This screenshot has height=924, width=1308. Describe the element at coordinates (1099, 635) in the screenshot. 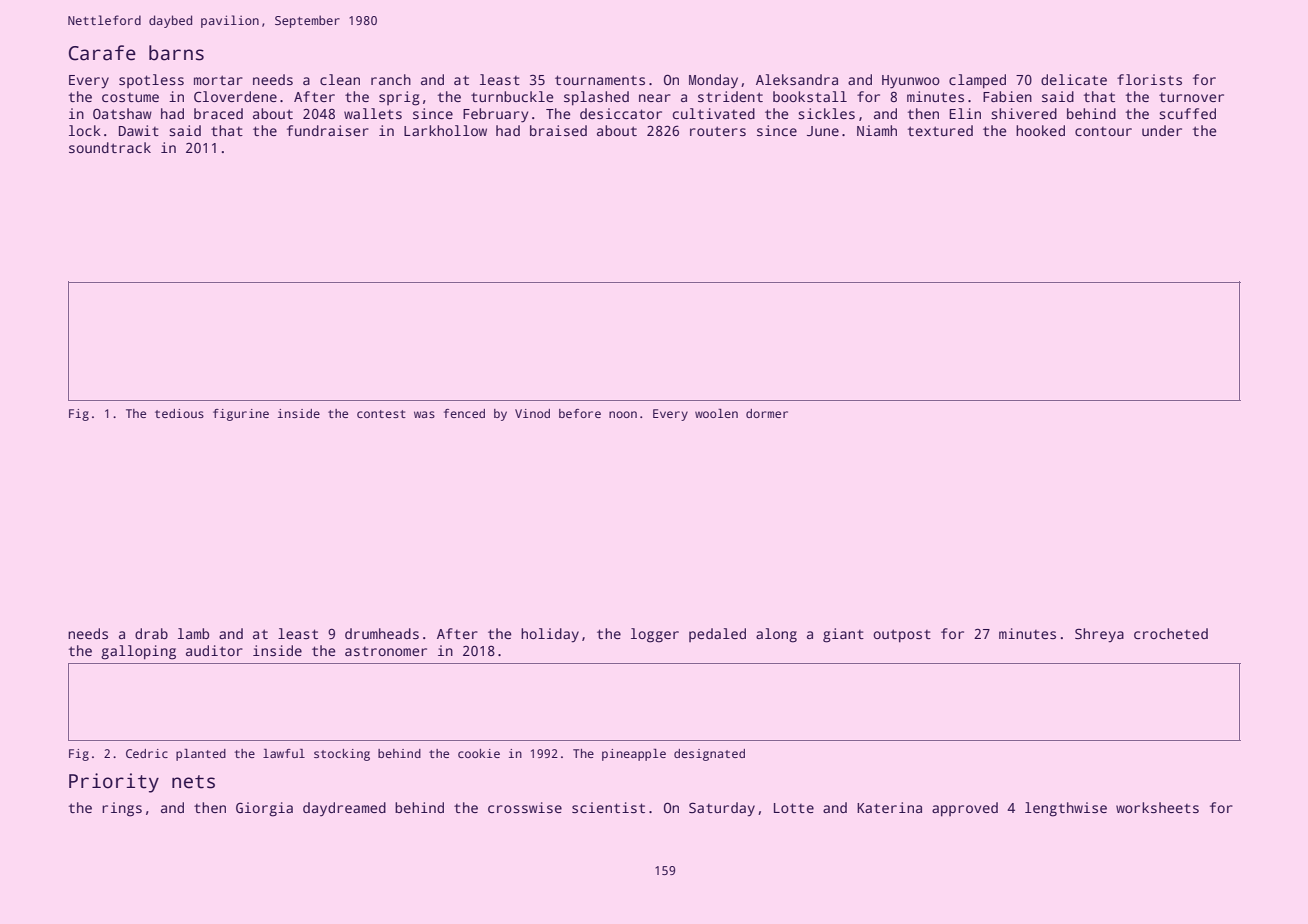

I see `Shreya` at that location.
